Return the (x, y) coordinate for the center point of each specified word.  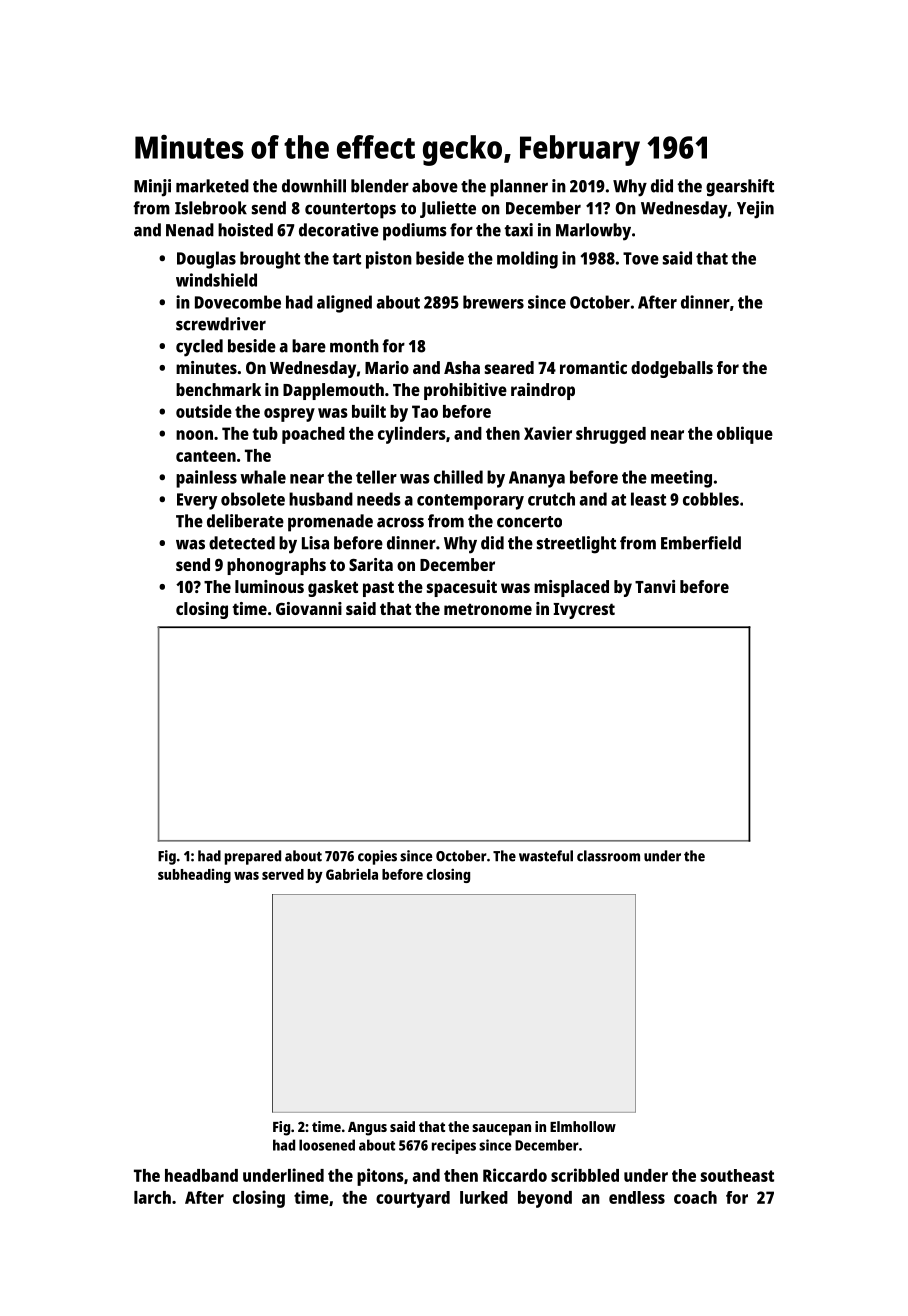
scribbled (585, 1175)
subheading (194, 876)
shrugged (611, 435)
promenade (330, 523)
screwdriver (221, 324)
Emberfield (701, 543)
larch (152, 1197)
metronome (488, 609)
